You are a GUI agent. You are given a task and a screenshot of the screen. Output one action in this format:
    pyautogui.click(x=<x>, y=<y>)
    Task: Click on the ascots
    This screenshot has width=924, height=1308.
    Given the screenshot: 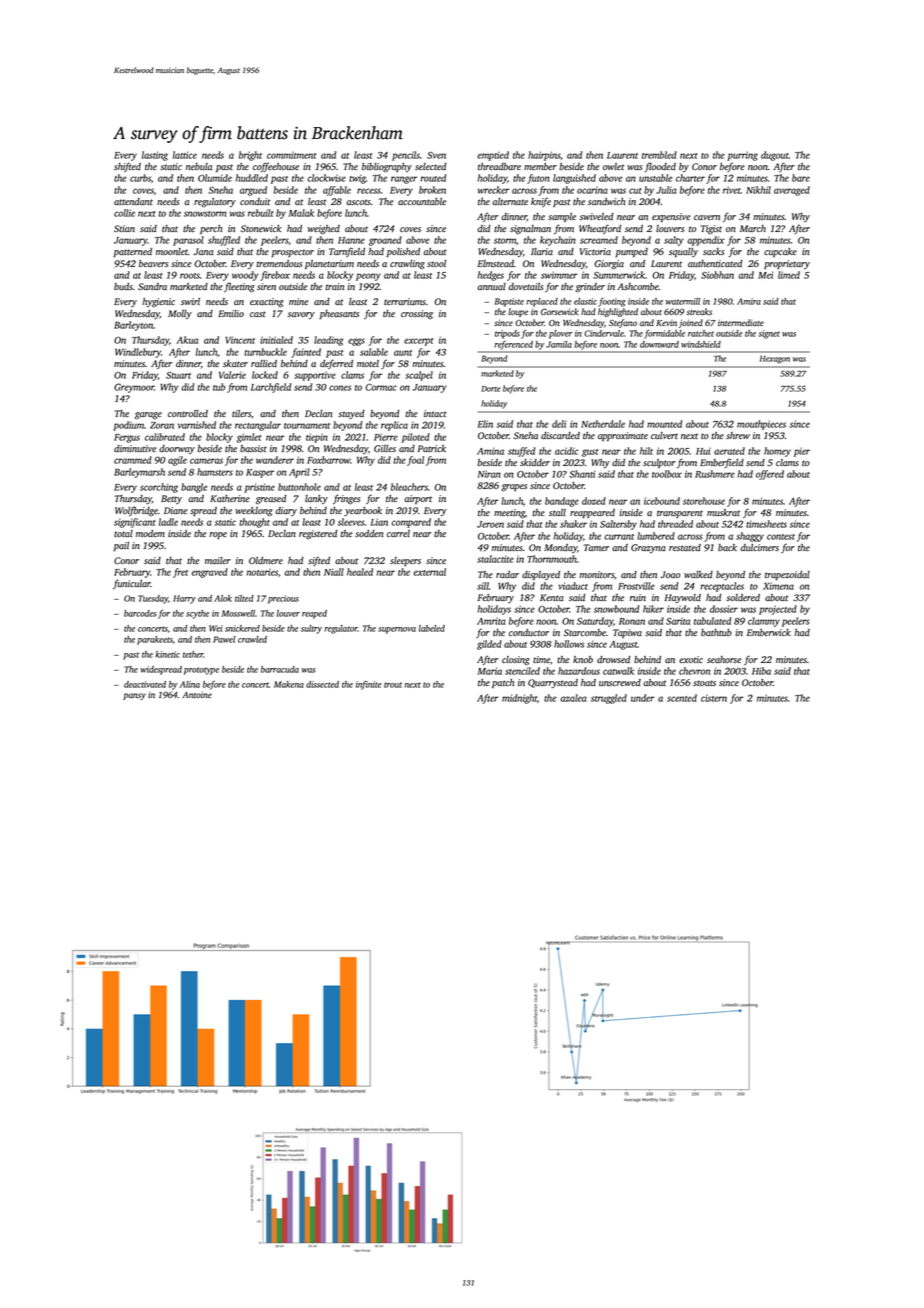 What is the action you would take?
    pyautogui.click(x=358, y=202)
